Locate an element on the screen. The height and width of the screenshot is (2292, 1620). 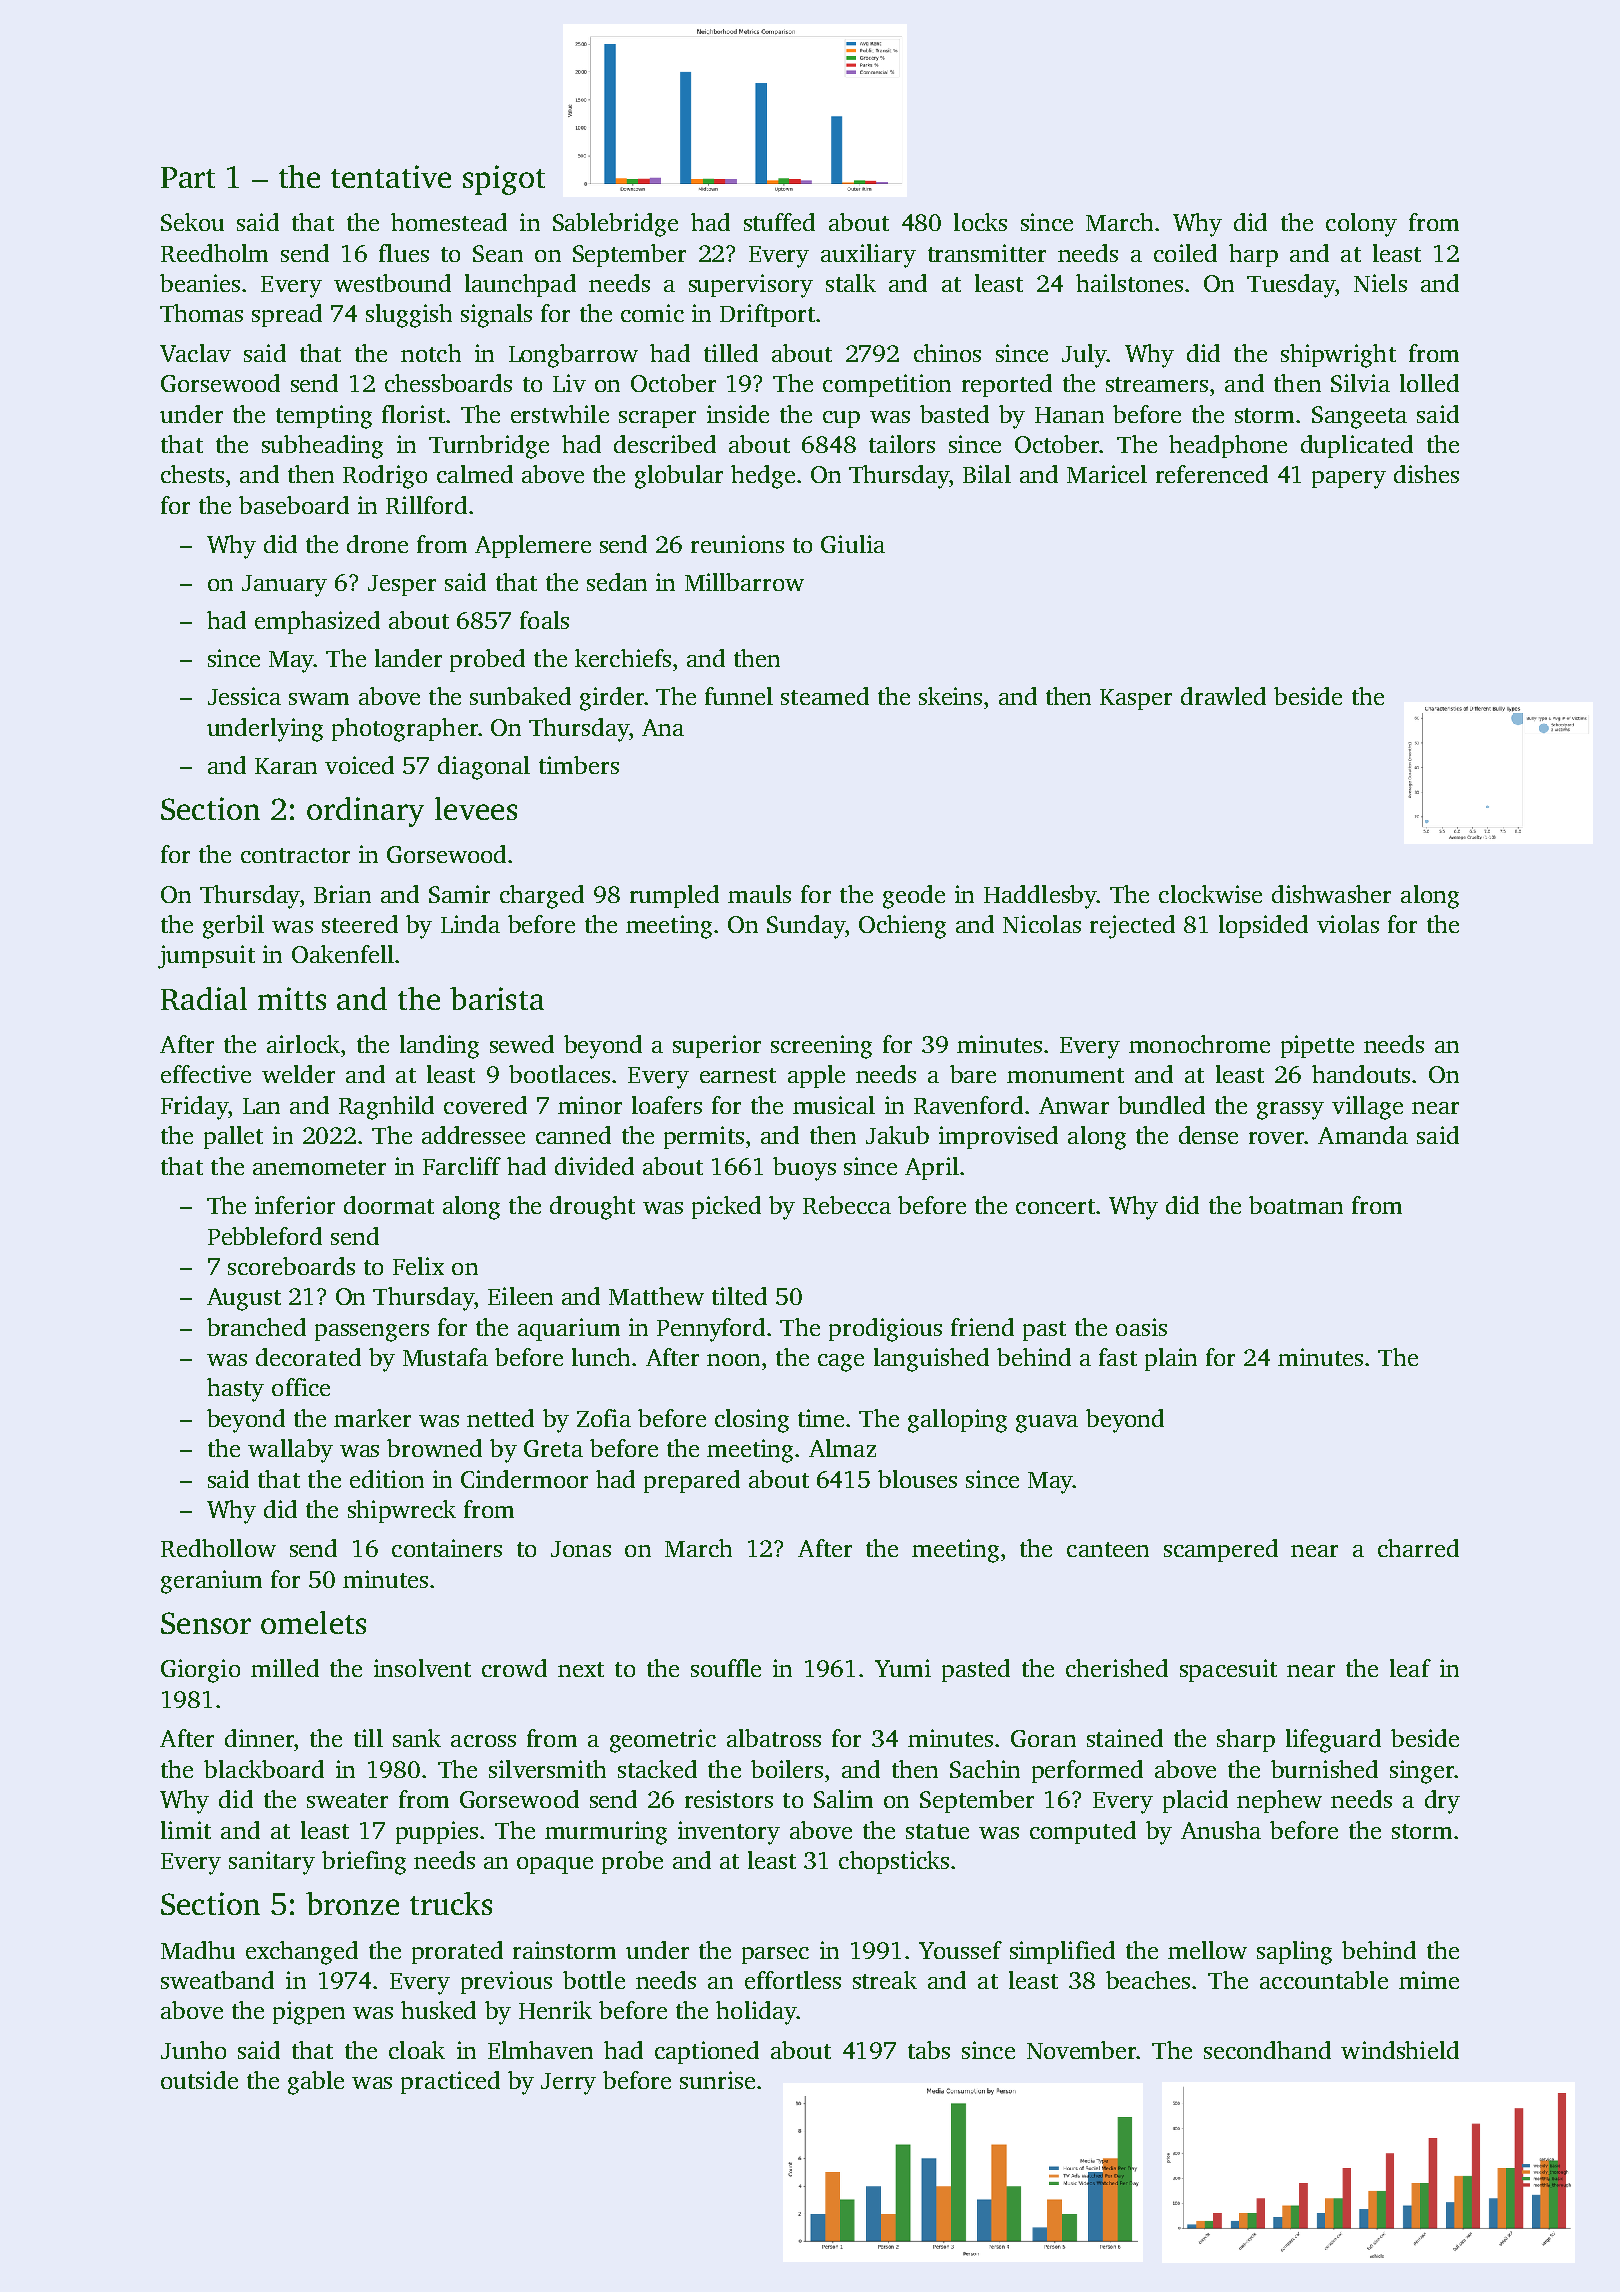
shipwright is located at coordinates (1338, 356).
